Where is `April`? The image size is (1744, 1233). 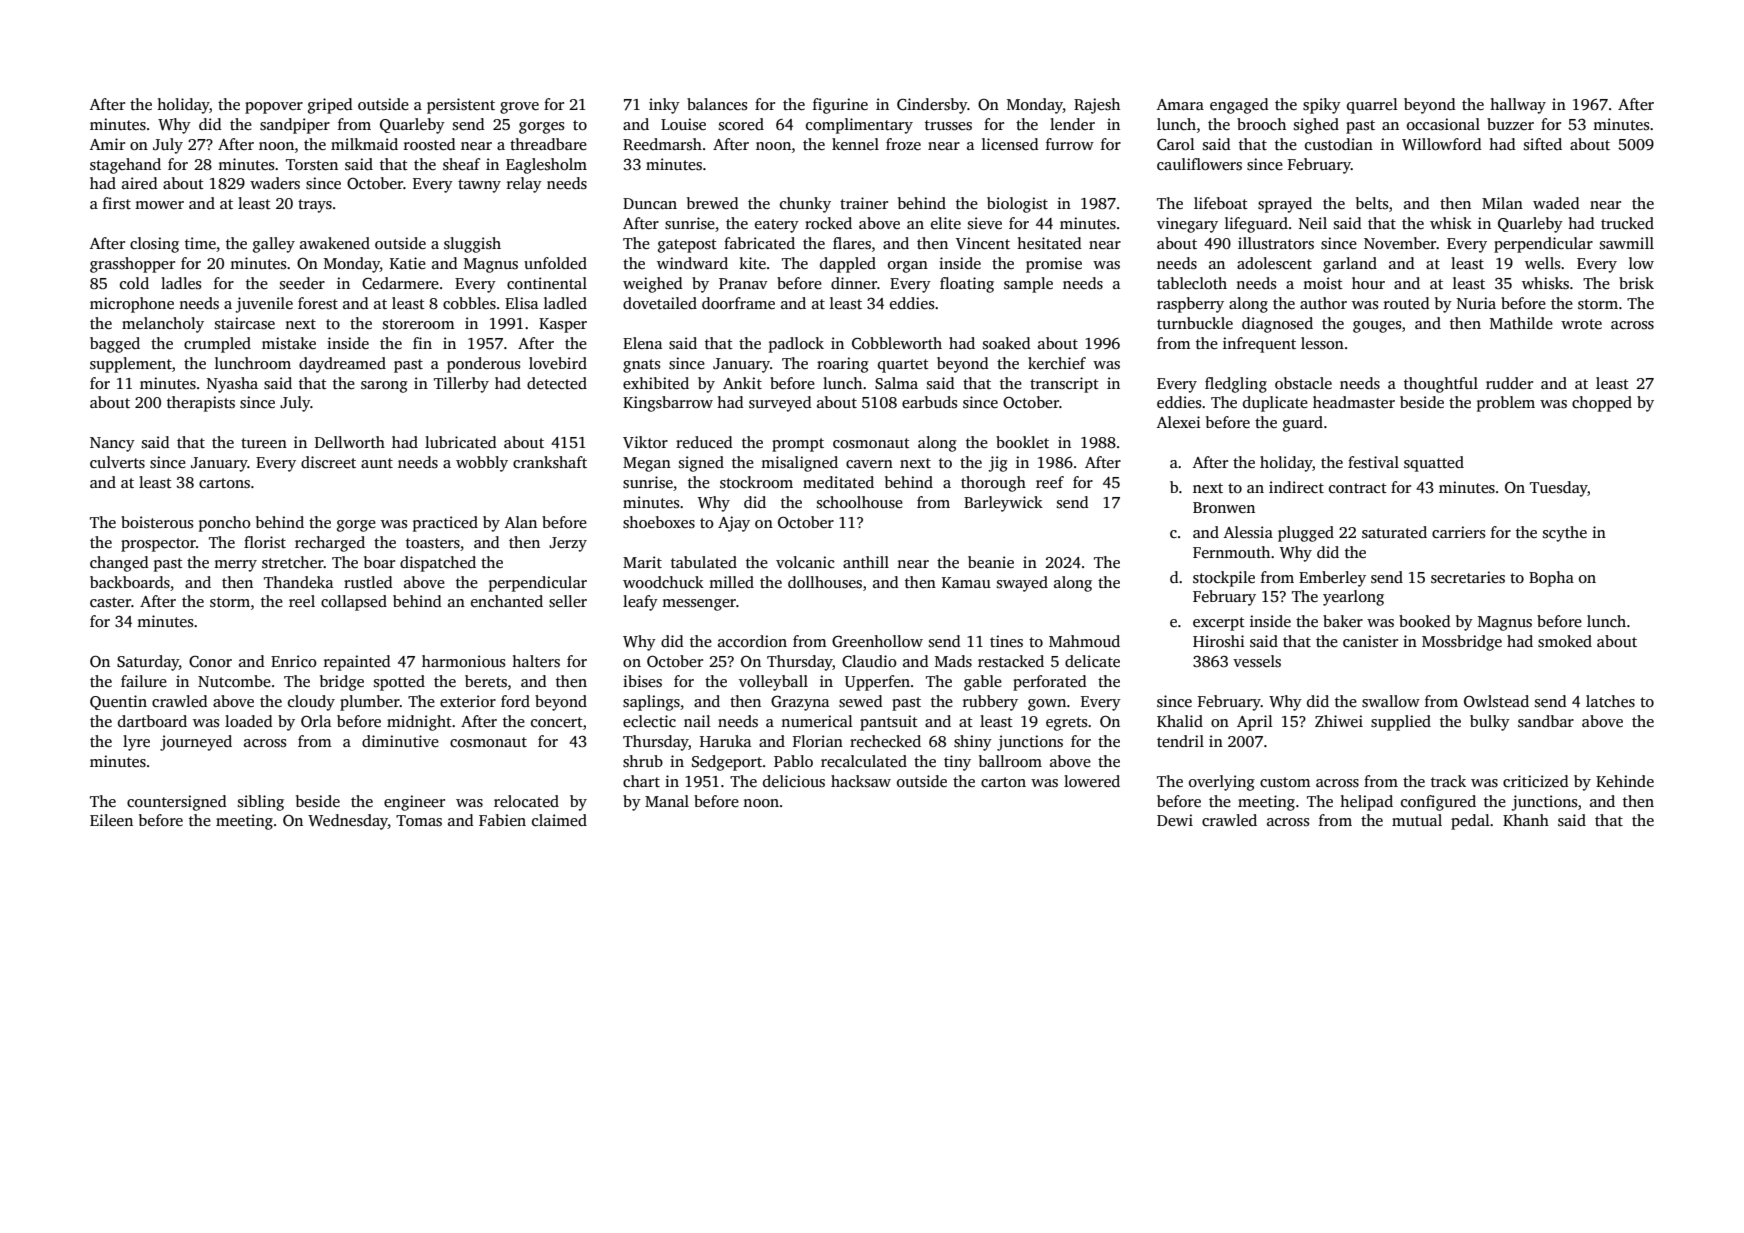
April is located at coordinates (1255, 723).
